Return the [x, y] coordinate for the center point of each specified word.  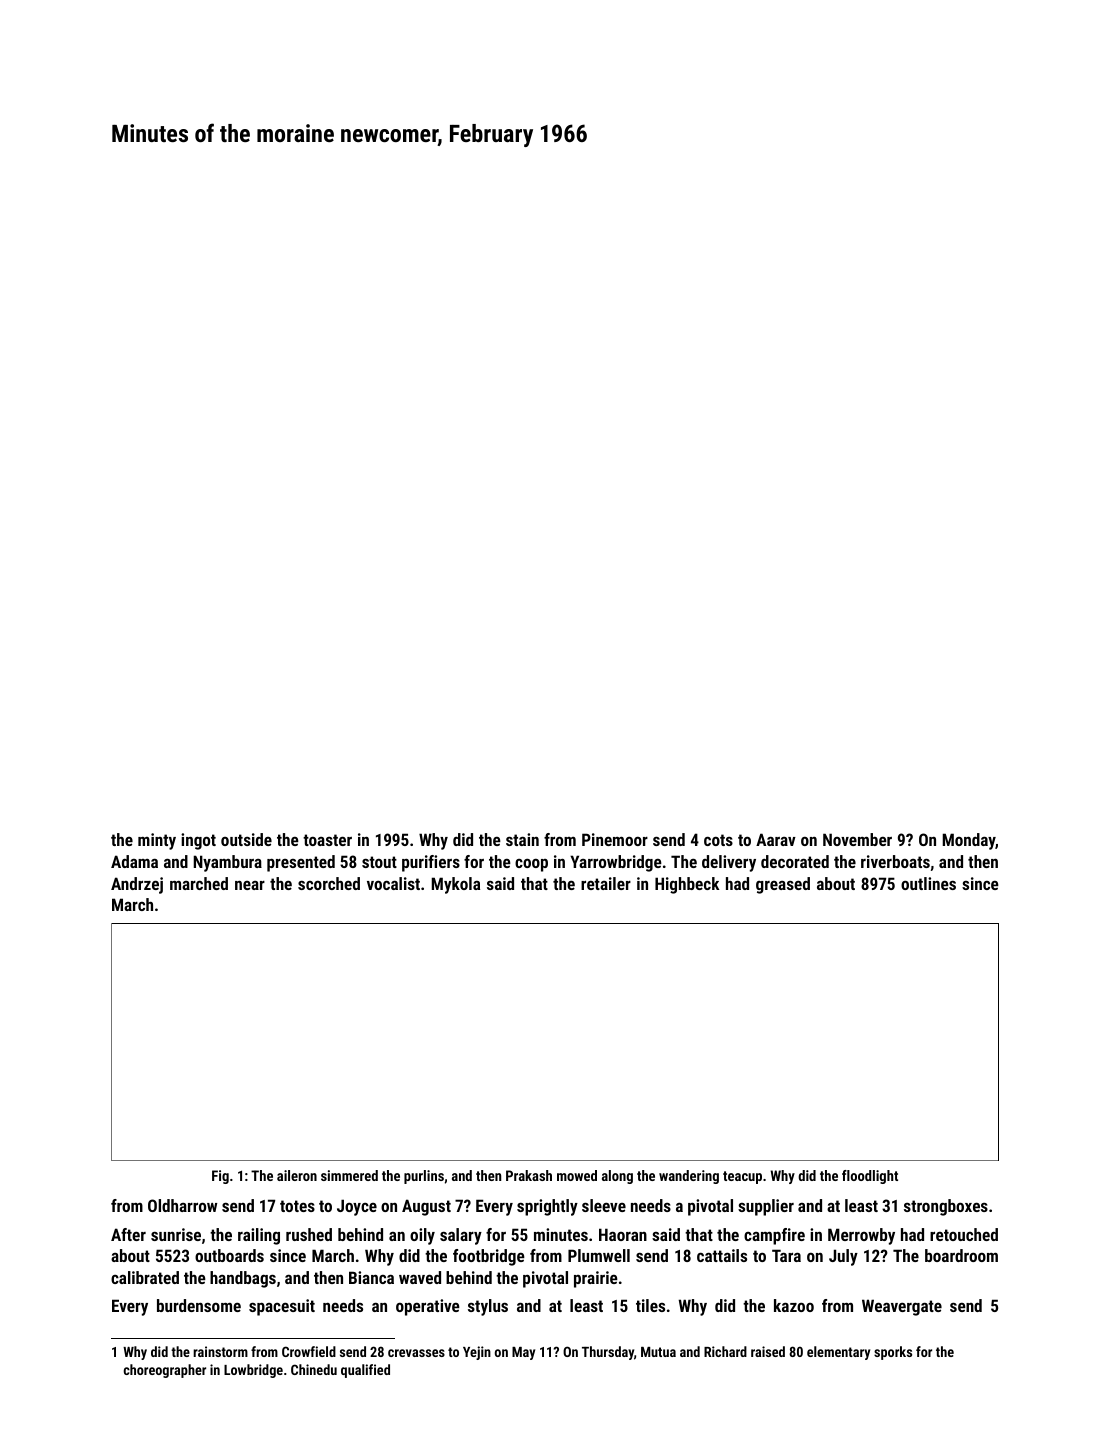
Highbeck [687, 885]
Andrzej [137, 885]
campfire [774, 1236]
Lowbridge [253, 1371]
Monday [969, 841]
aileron [297, 1175]
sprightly [547, 1207]
